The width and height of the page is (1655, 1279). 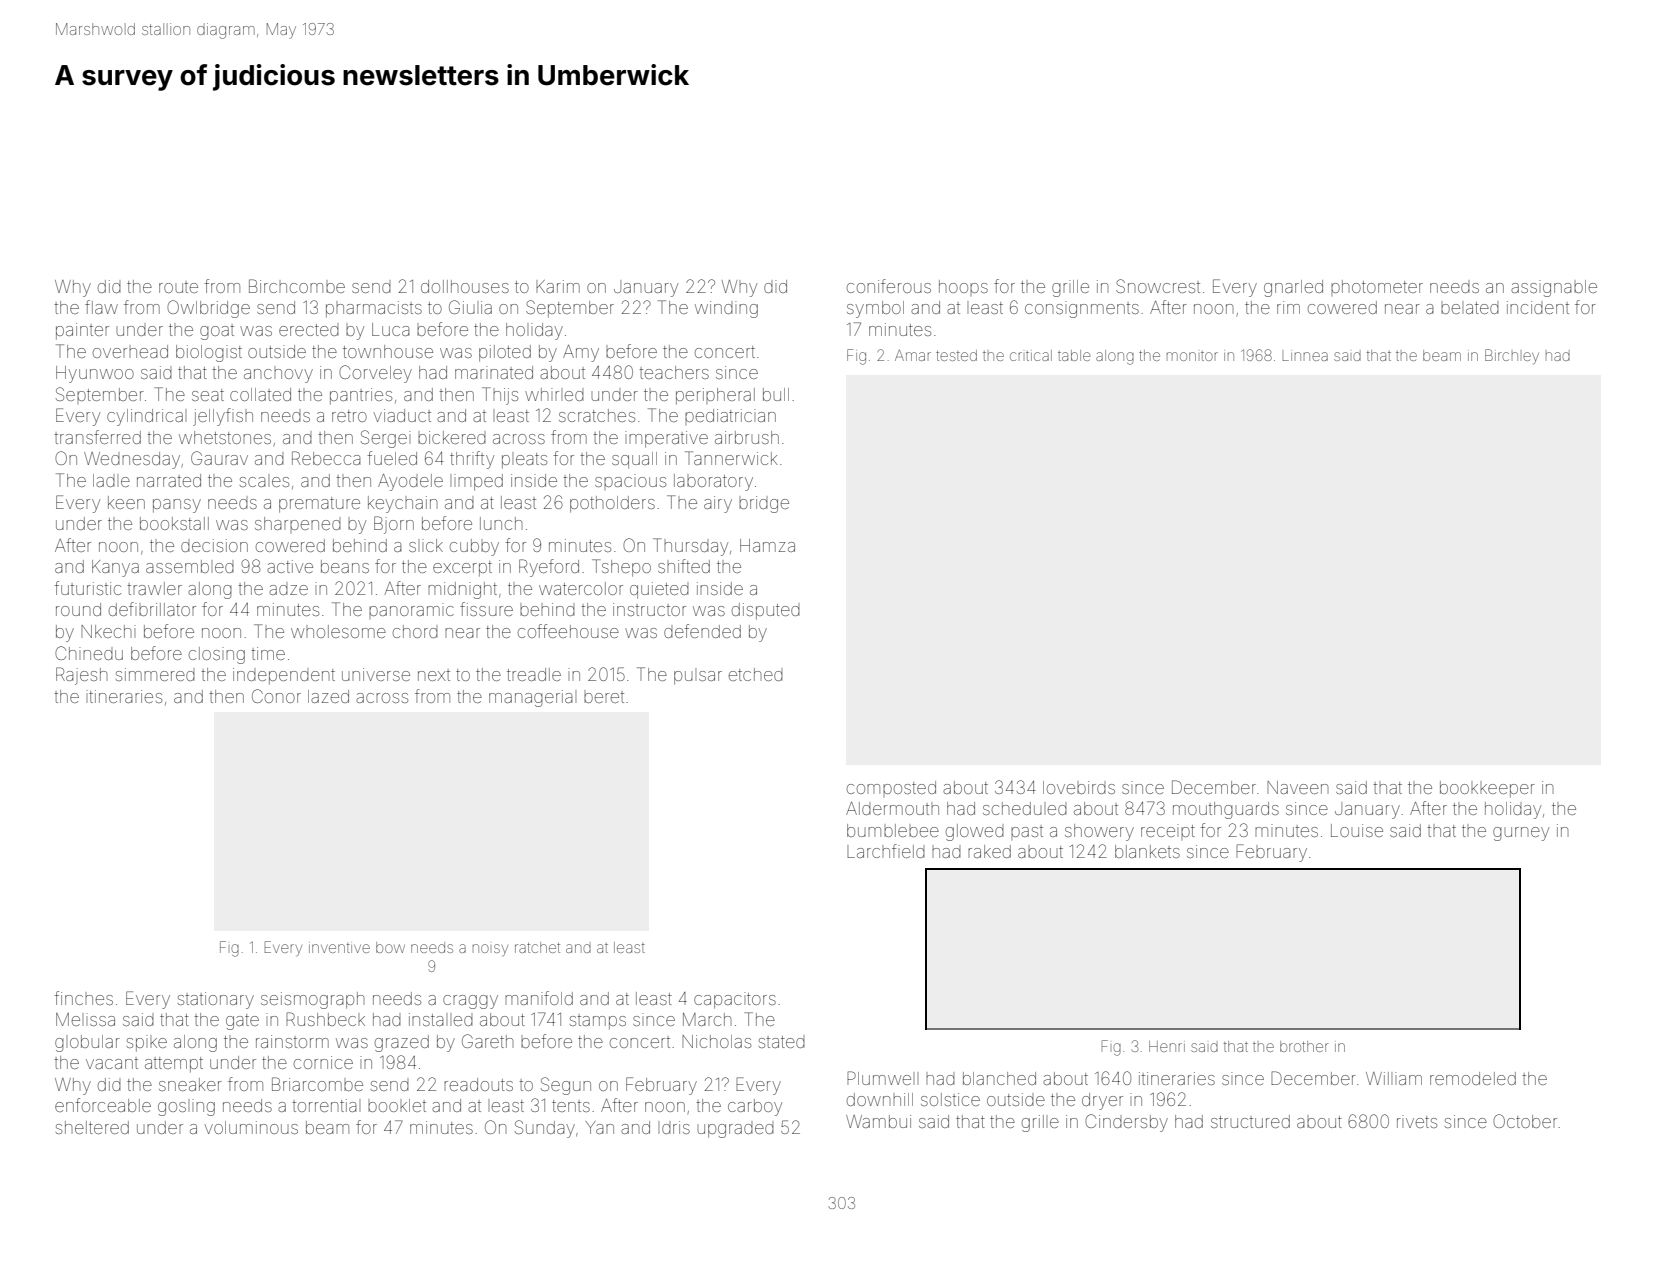 What do you see at coordinates (81, 676) in the page?
I see `Rajesh` at bounding box center [81, 676].
